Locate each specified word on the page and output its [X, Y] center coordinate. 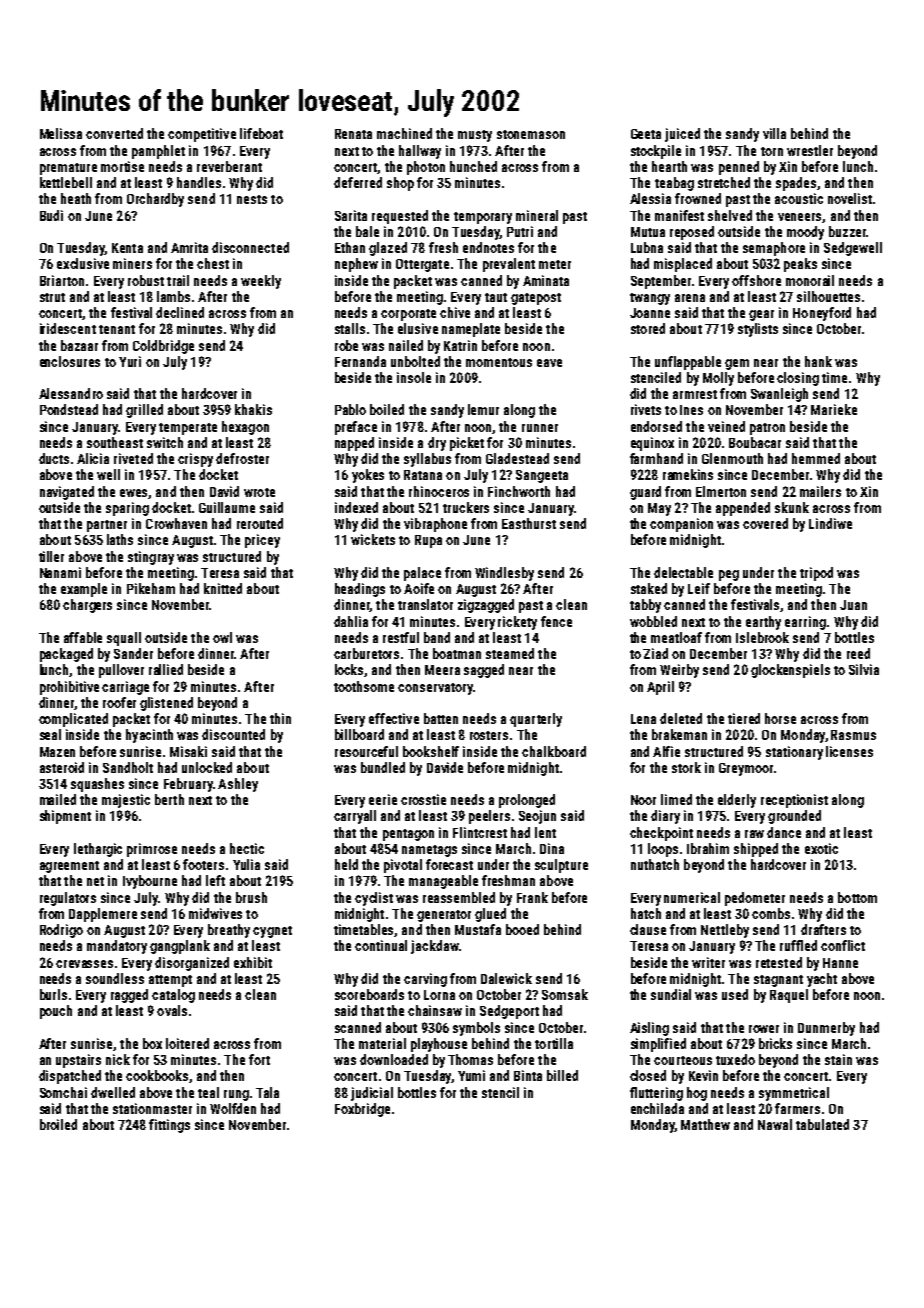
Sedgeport [509, 1012]
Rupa [428, 541]
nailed [406, 345]
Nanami [60, 572]
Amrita [189, 247]
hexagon [245, 428]
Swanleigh [779, 395]
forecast [449, 864]
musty [475, 136]
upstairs [78, 1061]
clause [648, 929]
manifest [679, 215]
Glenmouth [732, 458]
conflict [843, 945]
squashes [97, 785]
